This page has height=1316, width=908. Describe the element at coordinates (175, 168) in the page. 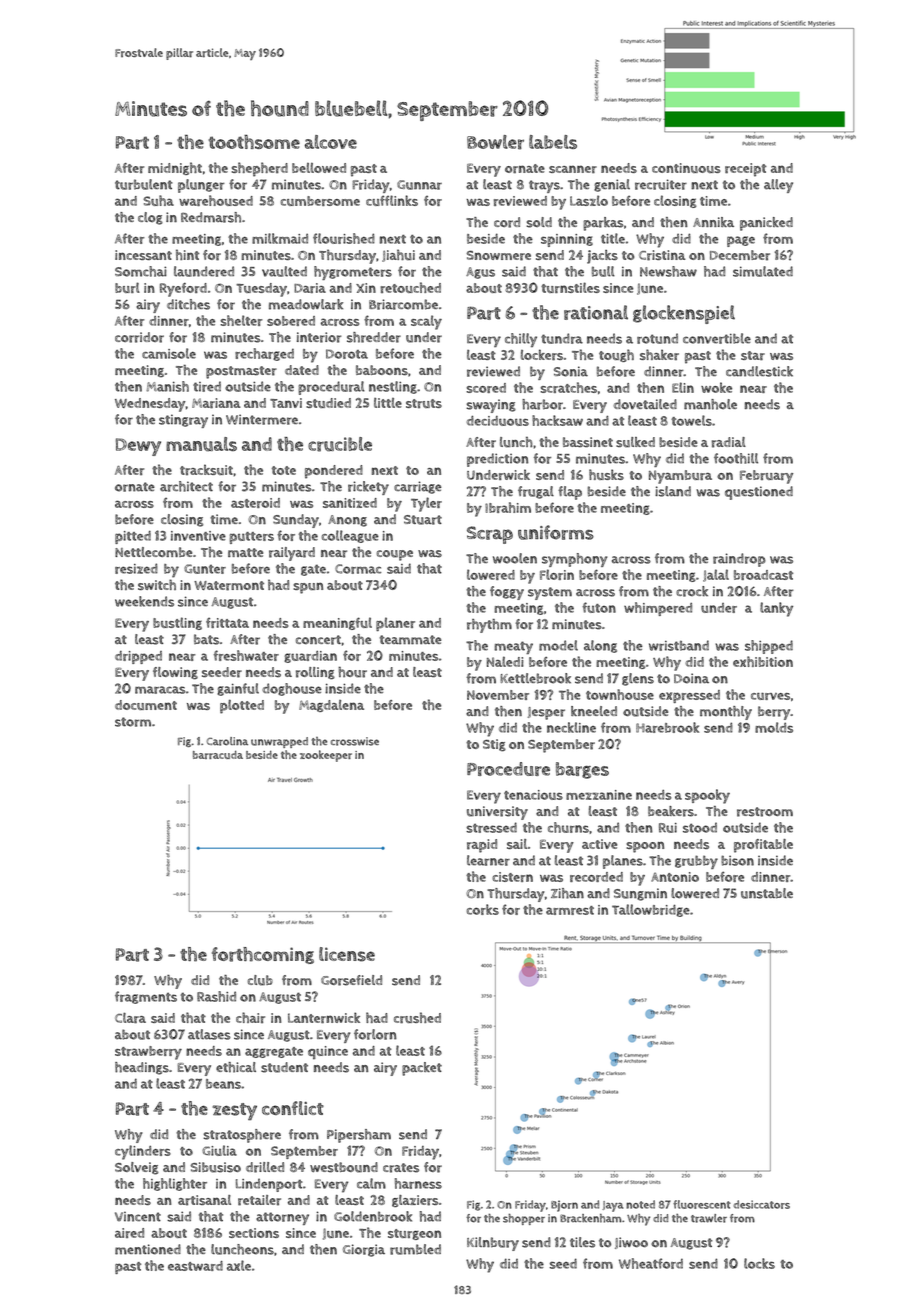

I see `midnight` at that location.
